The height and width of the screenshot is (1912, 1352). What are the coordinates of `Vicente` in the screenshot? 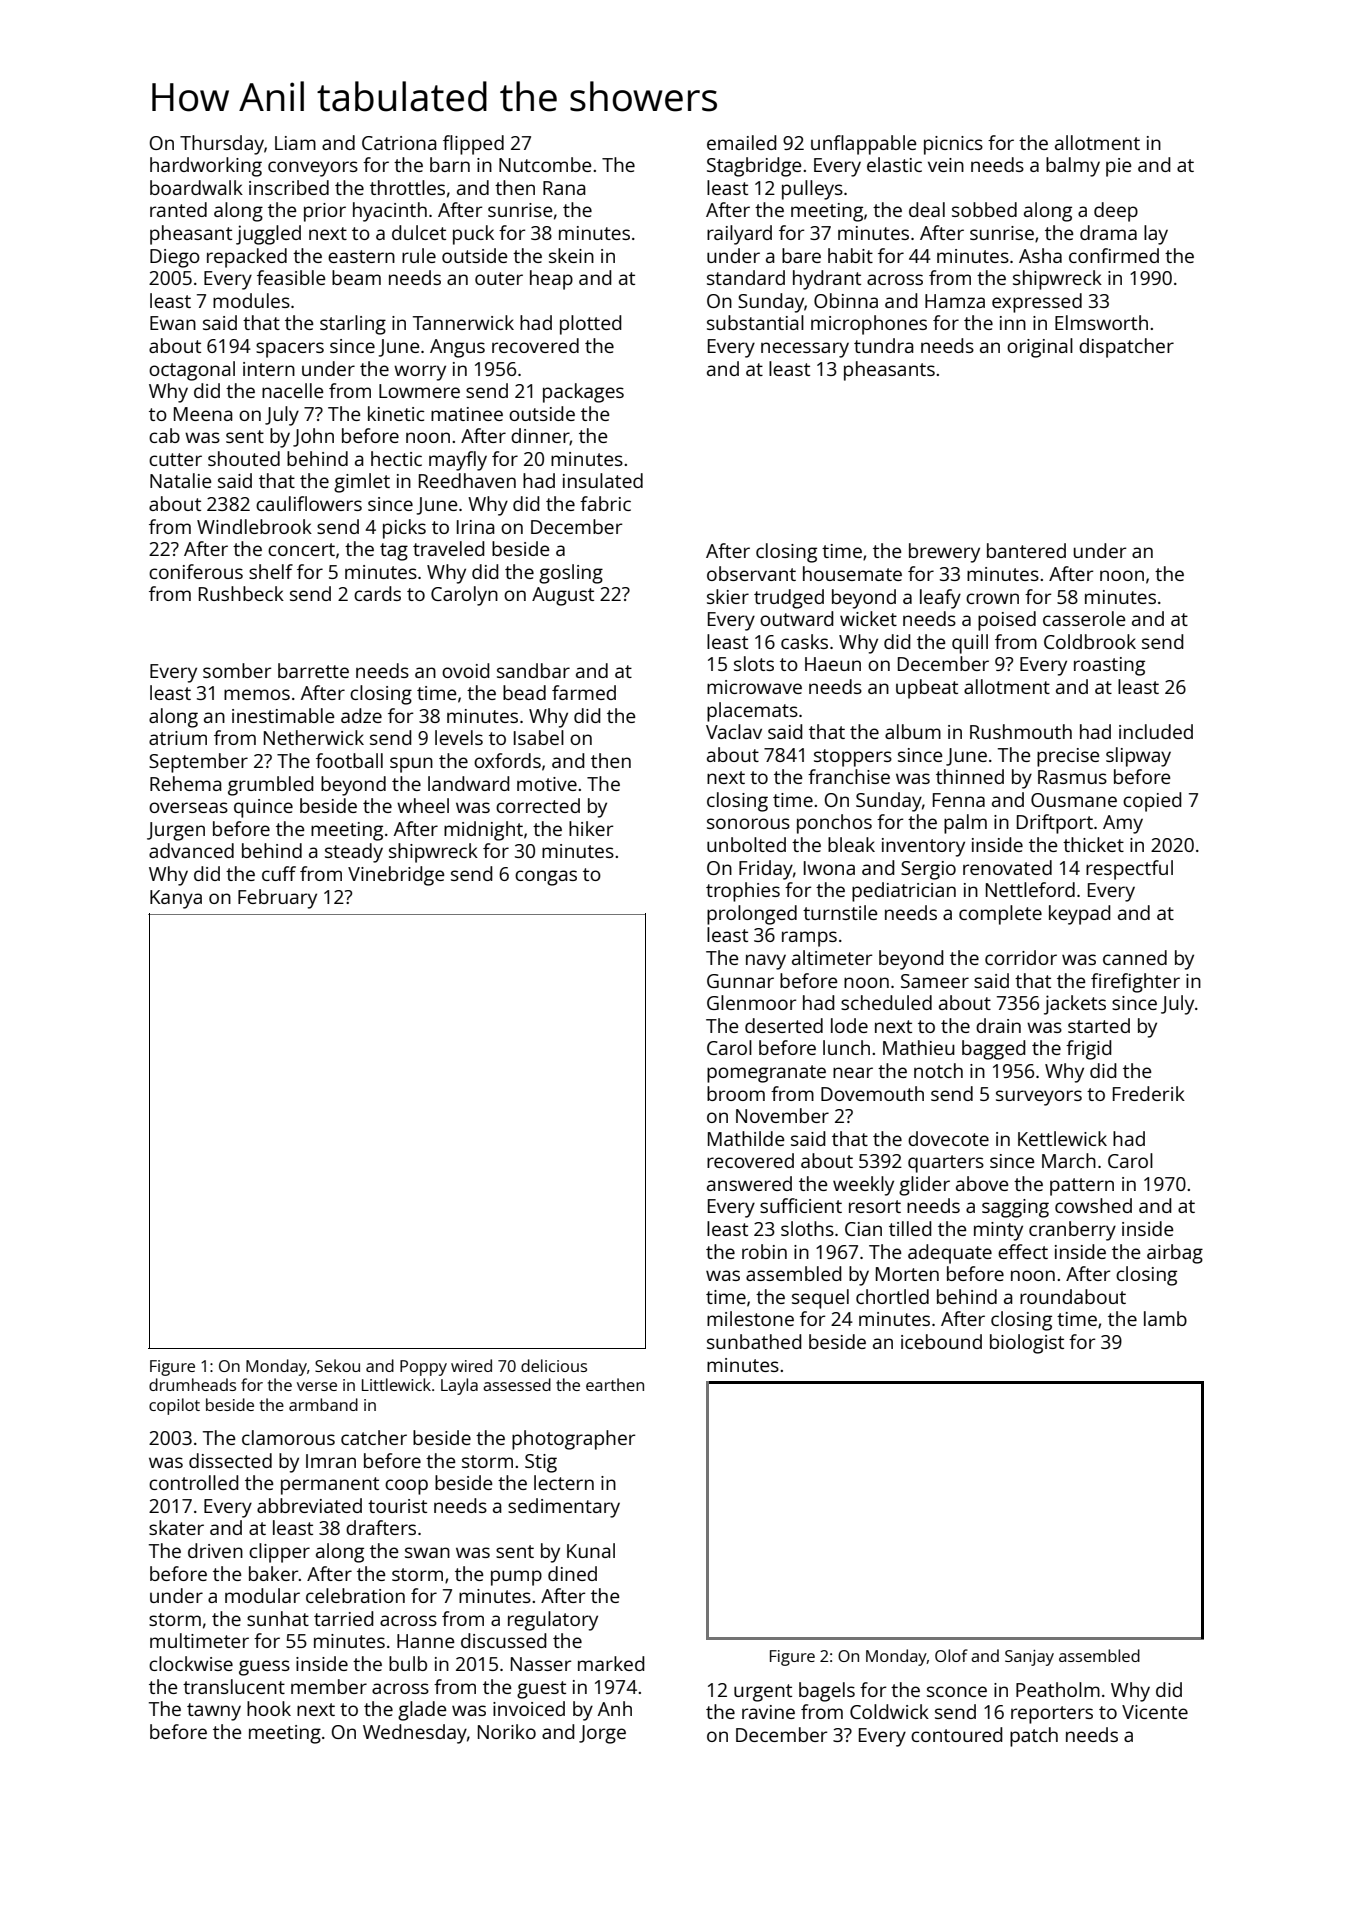 It's located at (1155, 1712).
